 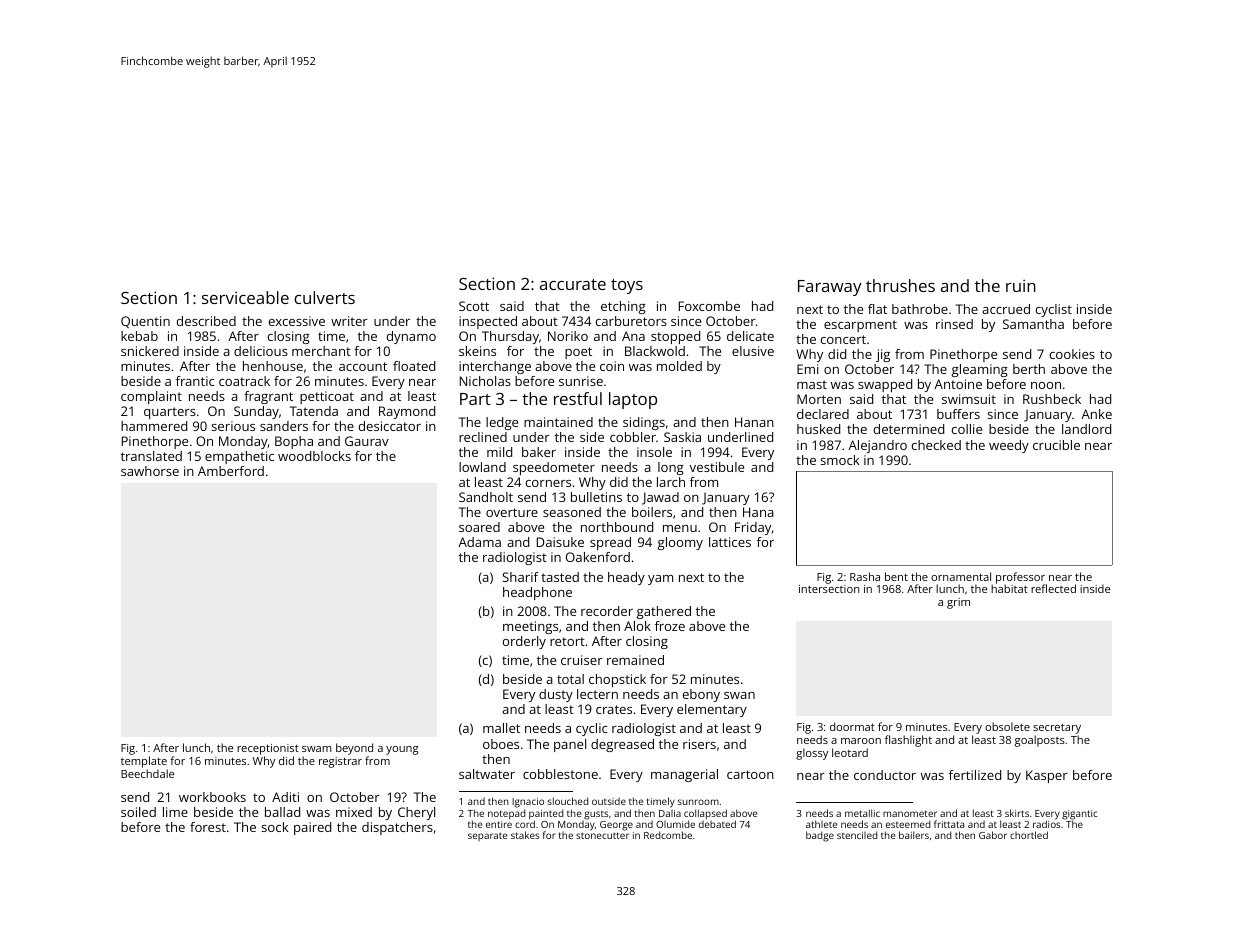 What do you see at coordinates (1007, 726) in the document?
I see `obsolete` at bounding box center [1007, 726].
